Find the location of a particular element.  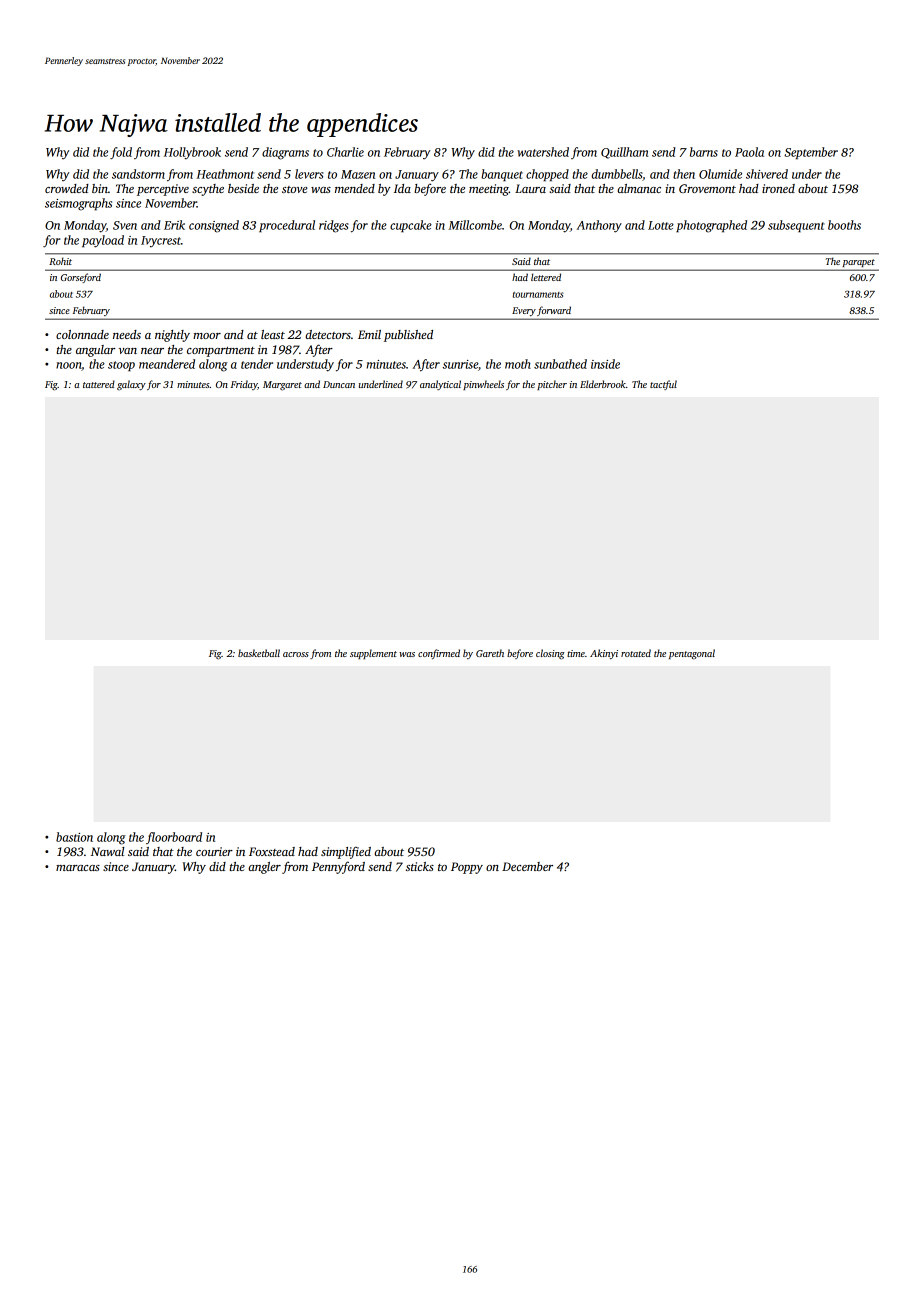

pentagonal is located at coordinates (692, 654).
